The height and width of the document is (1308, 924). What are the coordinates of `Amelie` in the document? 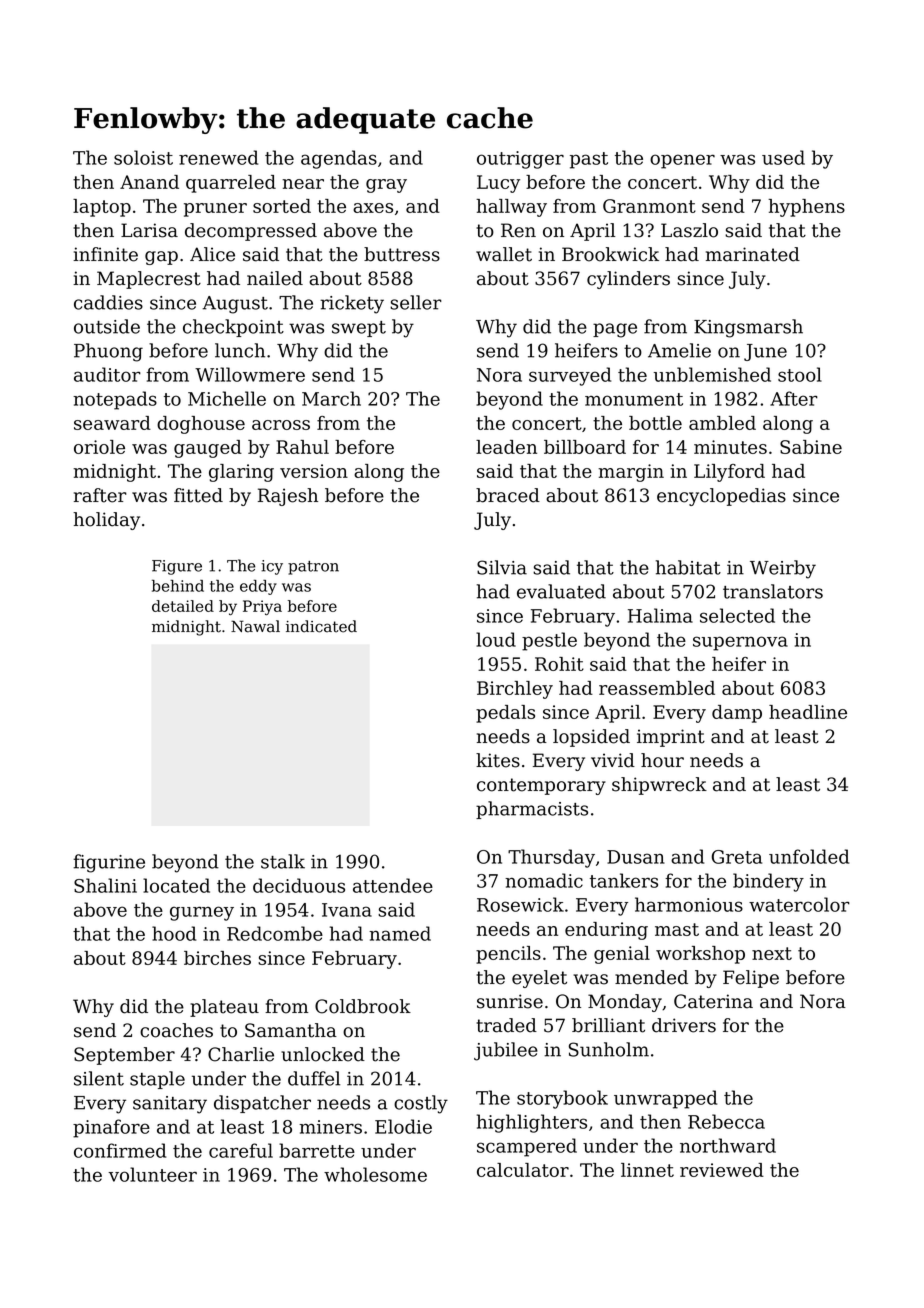 It's located at (679, 350).
